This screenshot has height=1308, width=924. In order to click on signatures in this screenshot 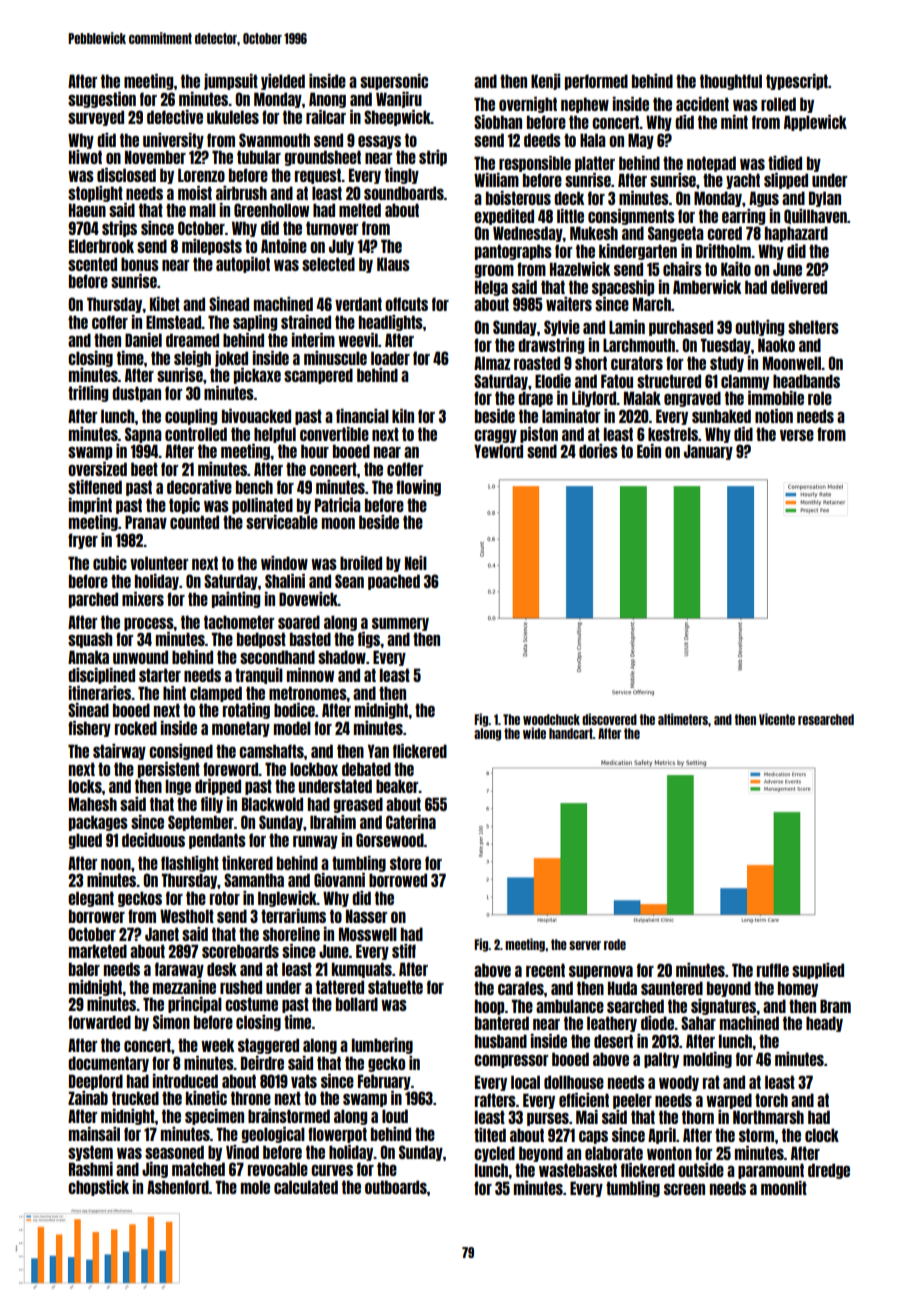, I will do `click(723, 1007)`.
